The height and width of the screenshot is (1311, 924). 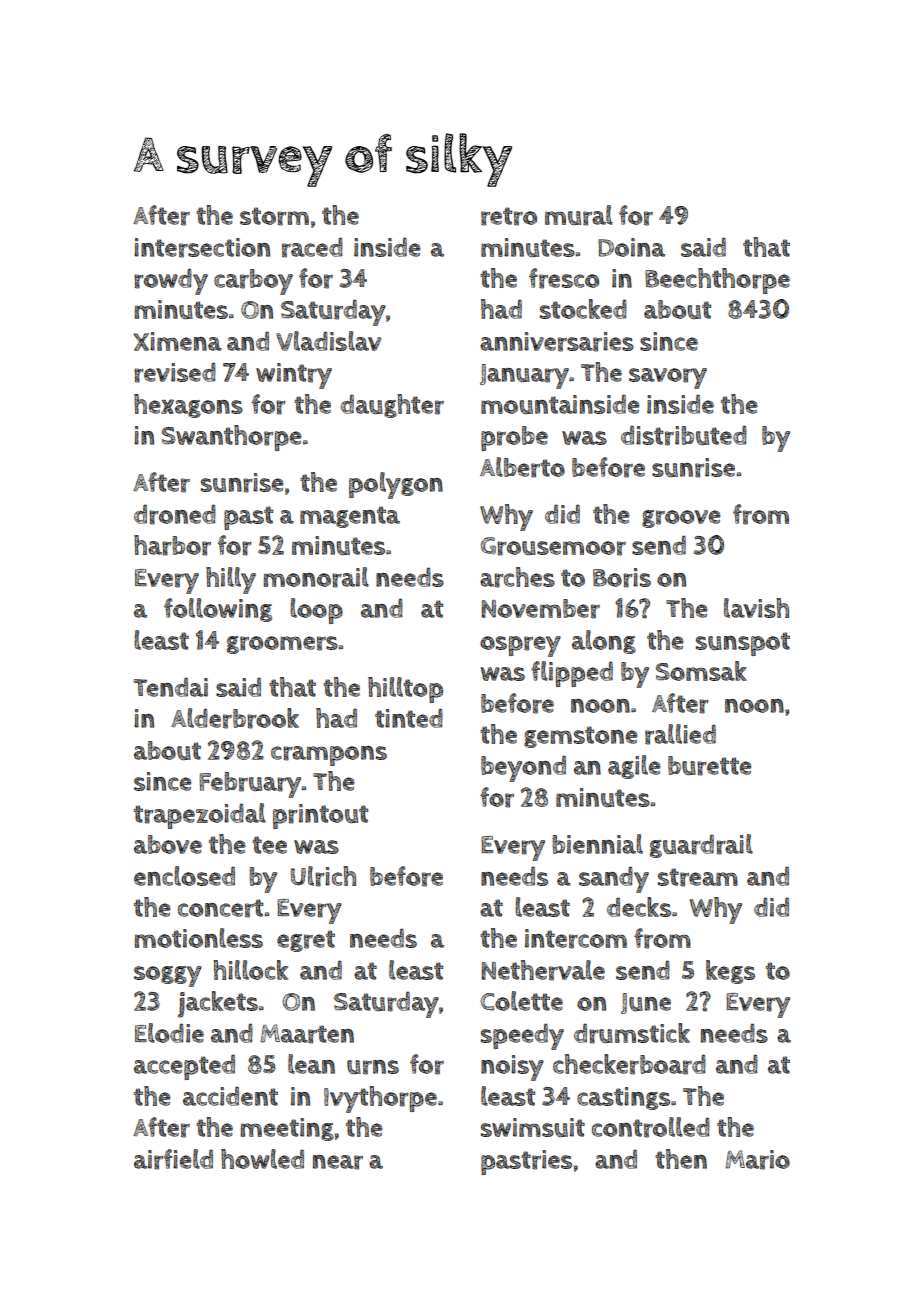 What do you see at coordinates (579, 215) in the screenshot?
I see `mural` at bounding box center [579, 215].
